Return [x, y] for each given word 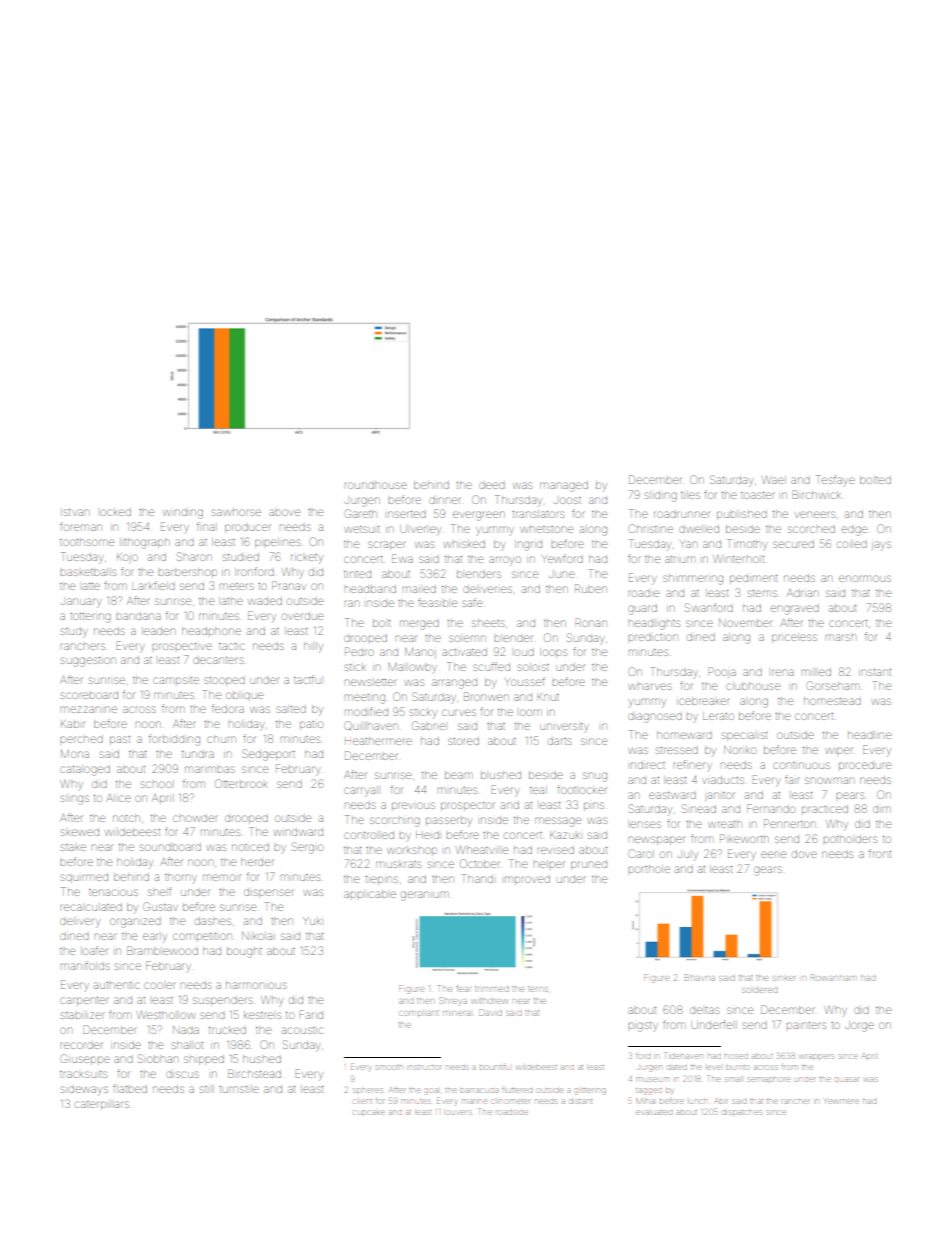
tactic [232, 646]
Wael [774, 480]
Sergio [307, 848]
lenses [646, 824]
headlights [654, 625]
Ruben [591, 588]
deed [492, 485]
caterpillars [102, 1104]
